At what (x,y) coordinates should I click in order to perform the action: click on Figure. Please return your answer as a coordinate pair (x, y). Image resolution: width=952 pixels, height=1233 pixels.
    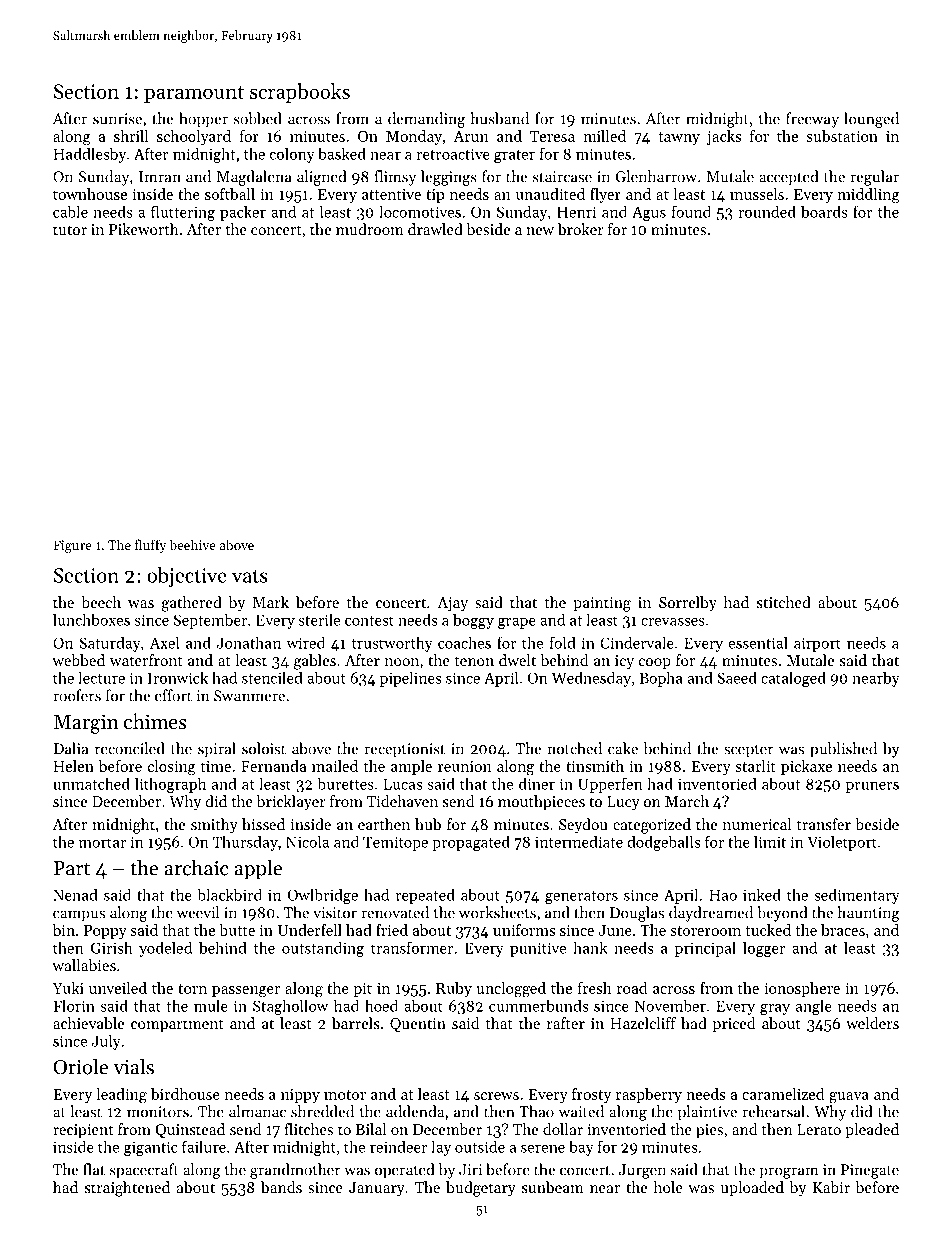
    Looking at the image, I should click on (72, 546).
